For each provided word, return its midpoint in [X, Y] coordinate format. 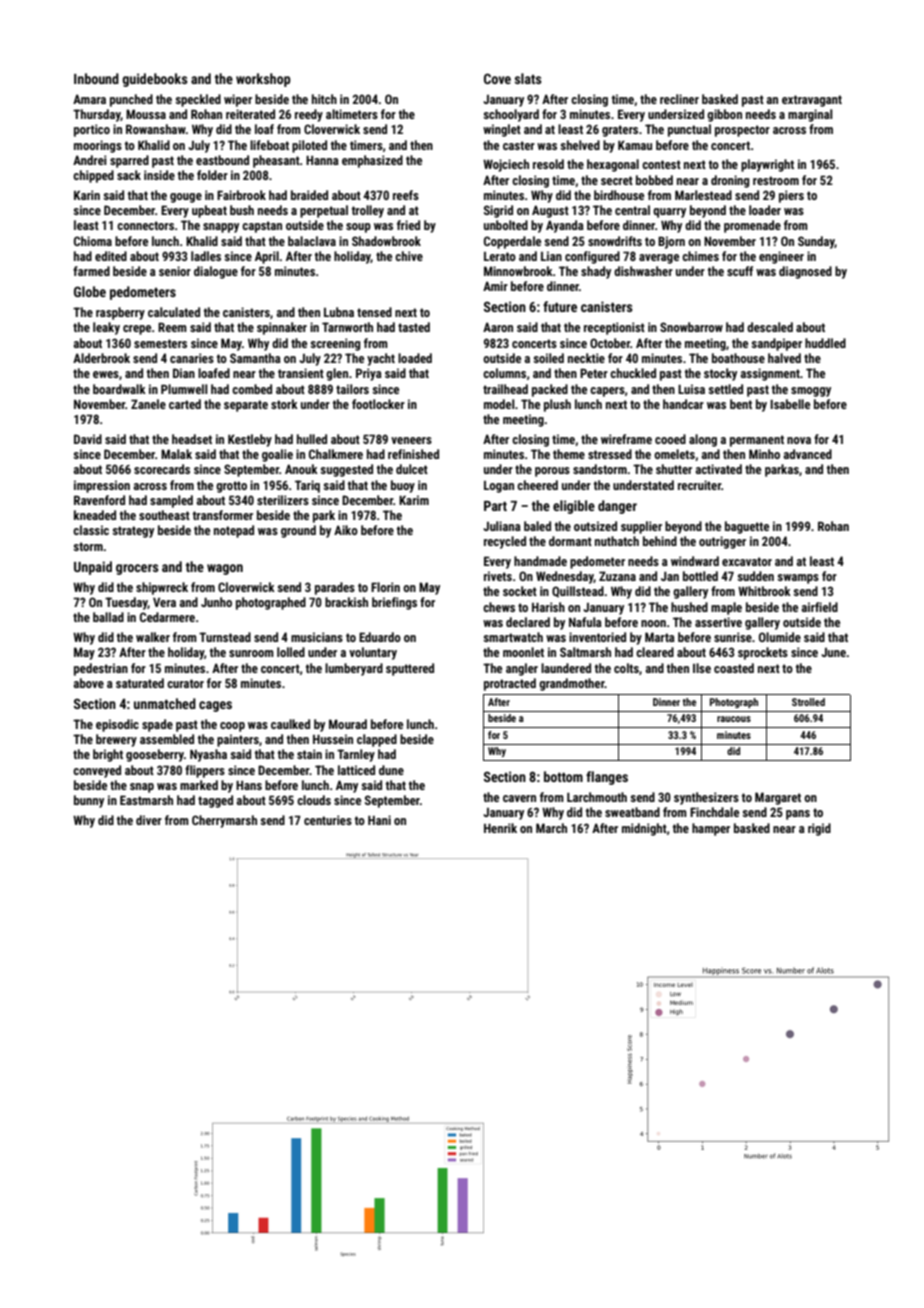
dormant [570, 541]
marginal [810, 115]
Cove [497, 78]
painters [238, 740]
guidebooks [155, 80]
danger [617, 507]
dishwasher [643, 271]
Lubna [339, 312]
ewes [106, 374]
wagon [225, 569]
